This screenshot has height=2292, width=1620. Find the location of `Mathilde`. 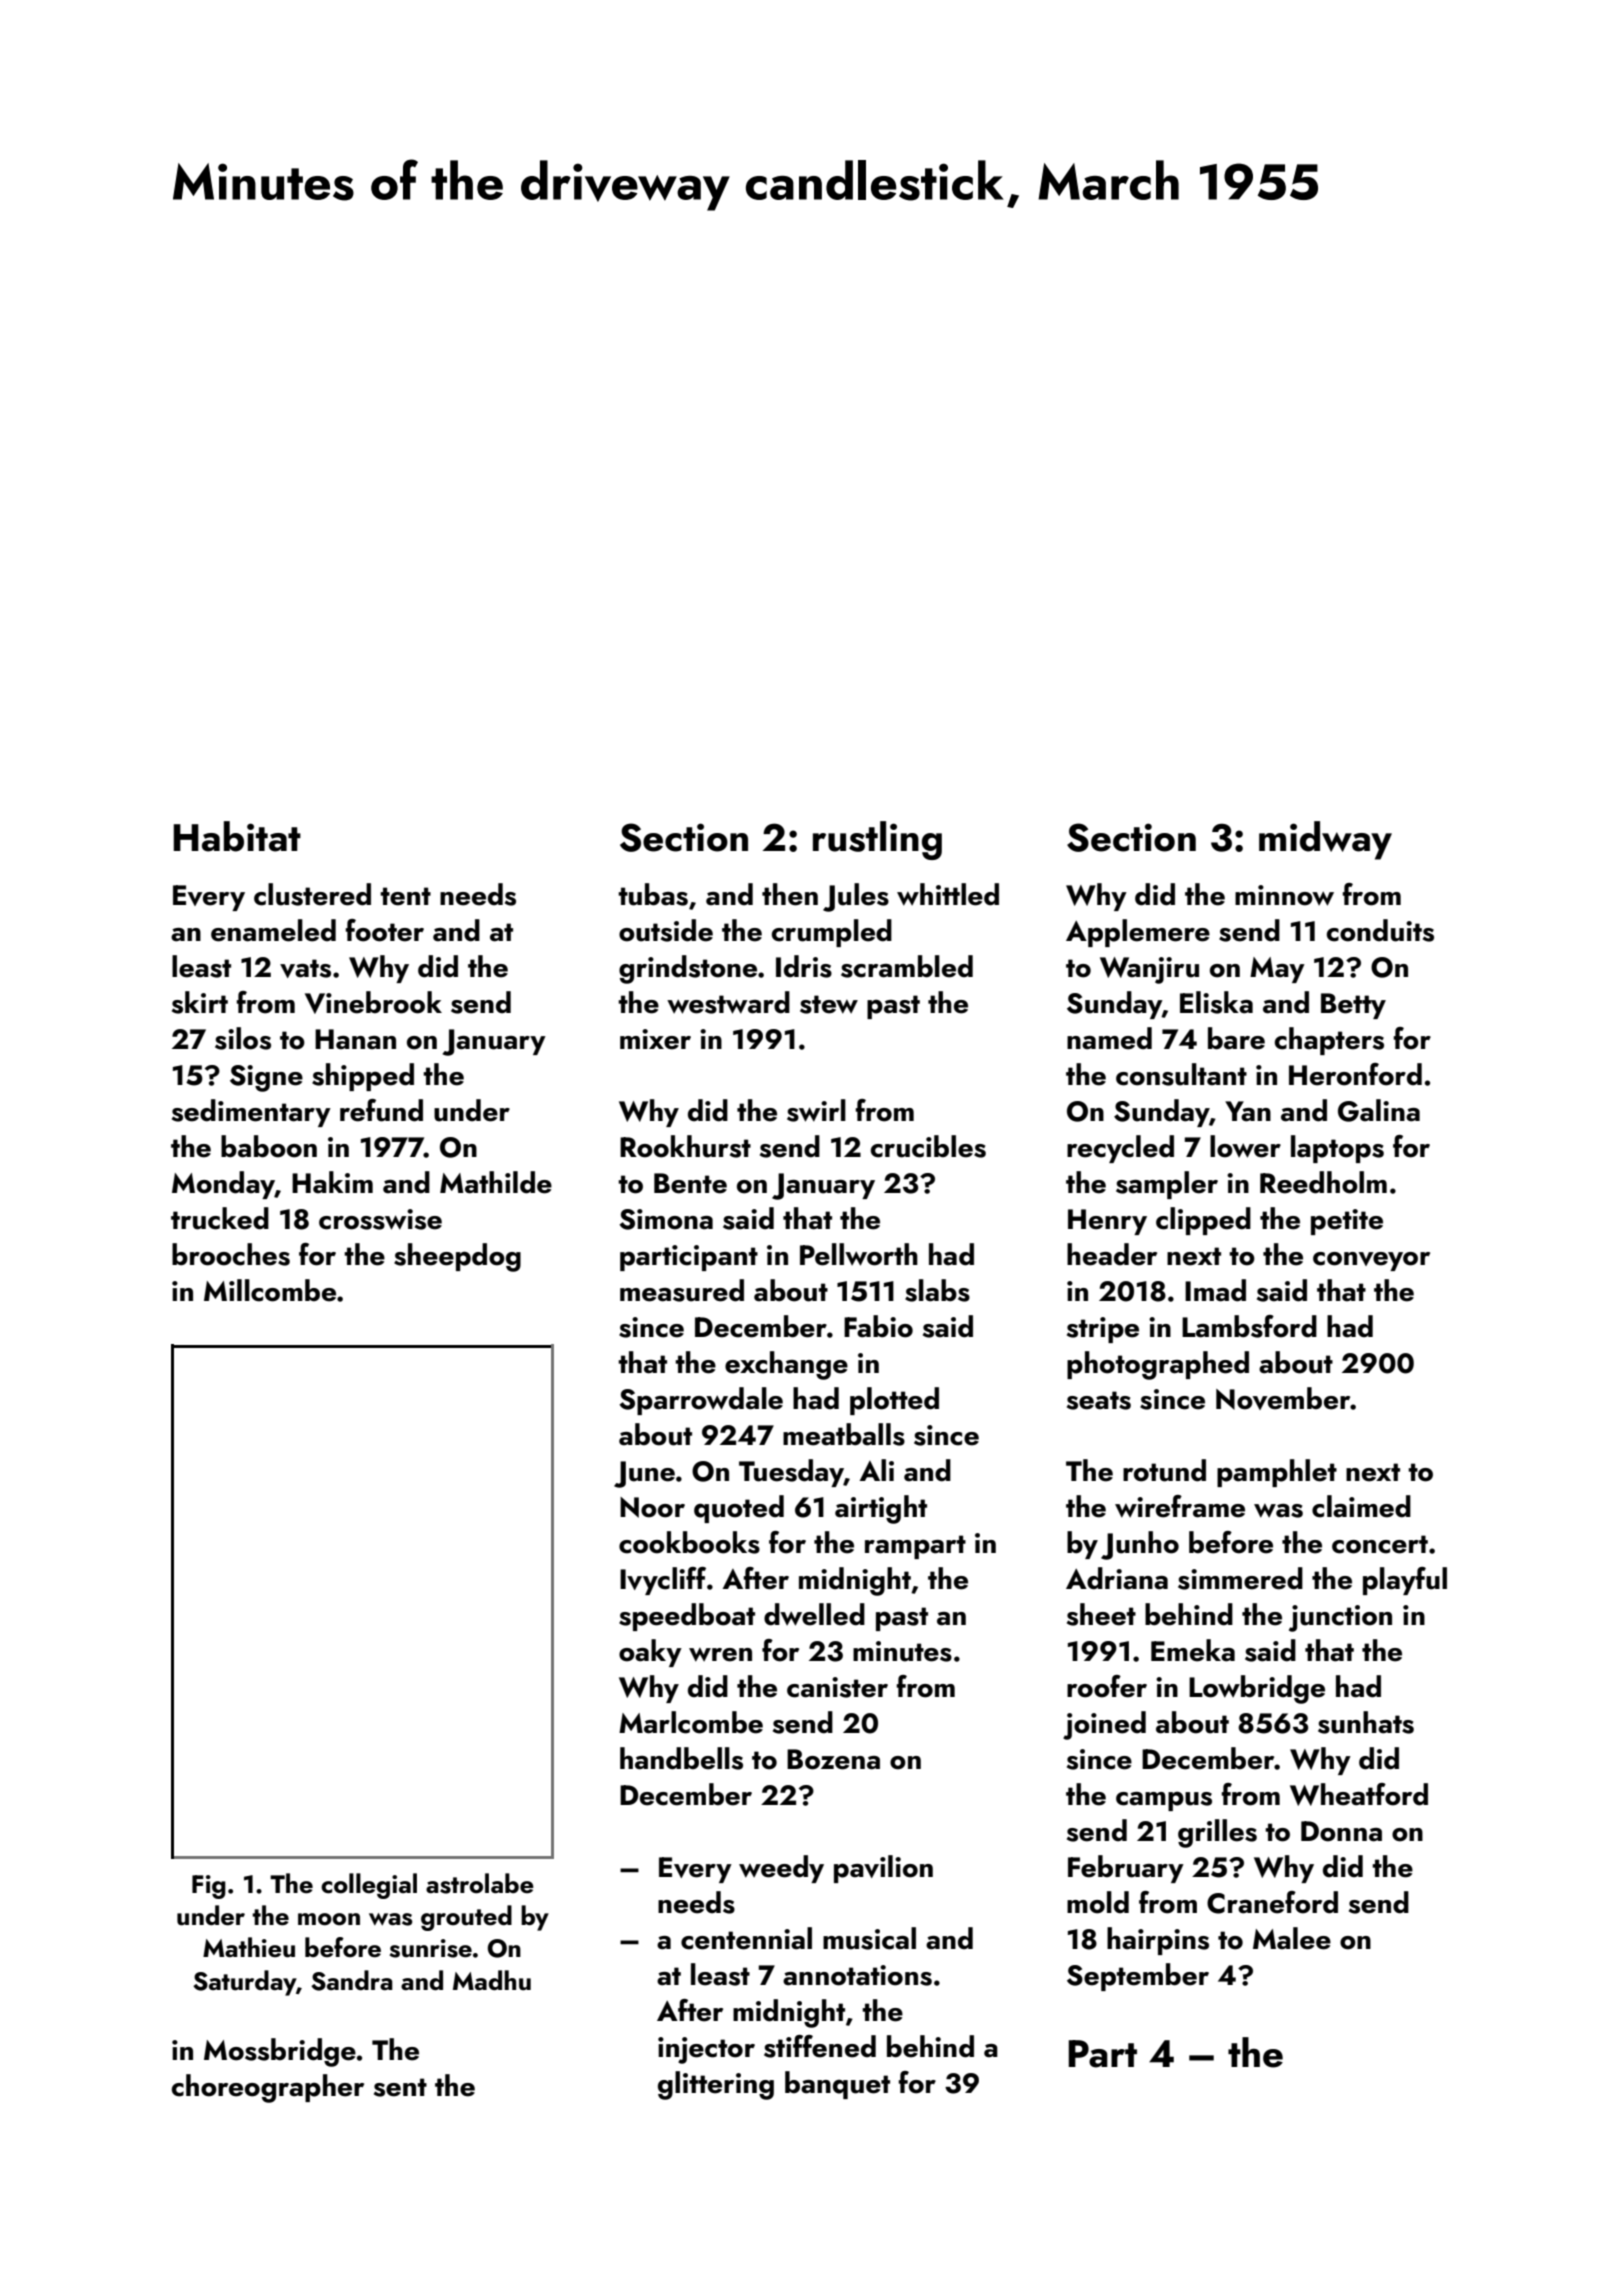

Mathilde is located at coordinates (496, 1182).
